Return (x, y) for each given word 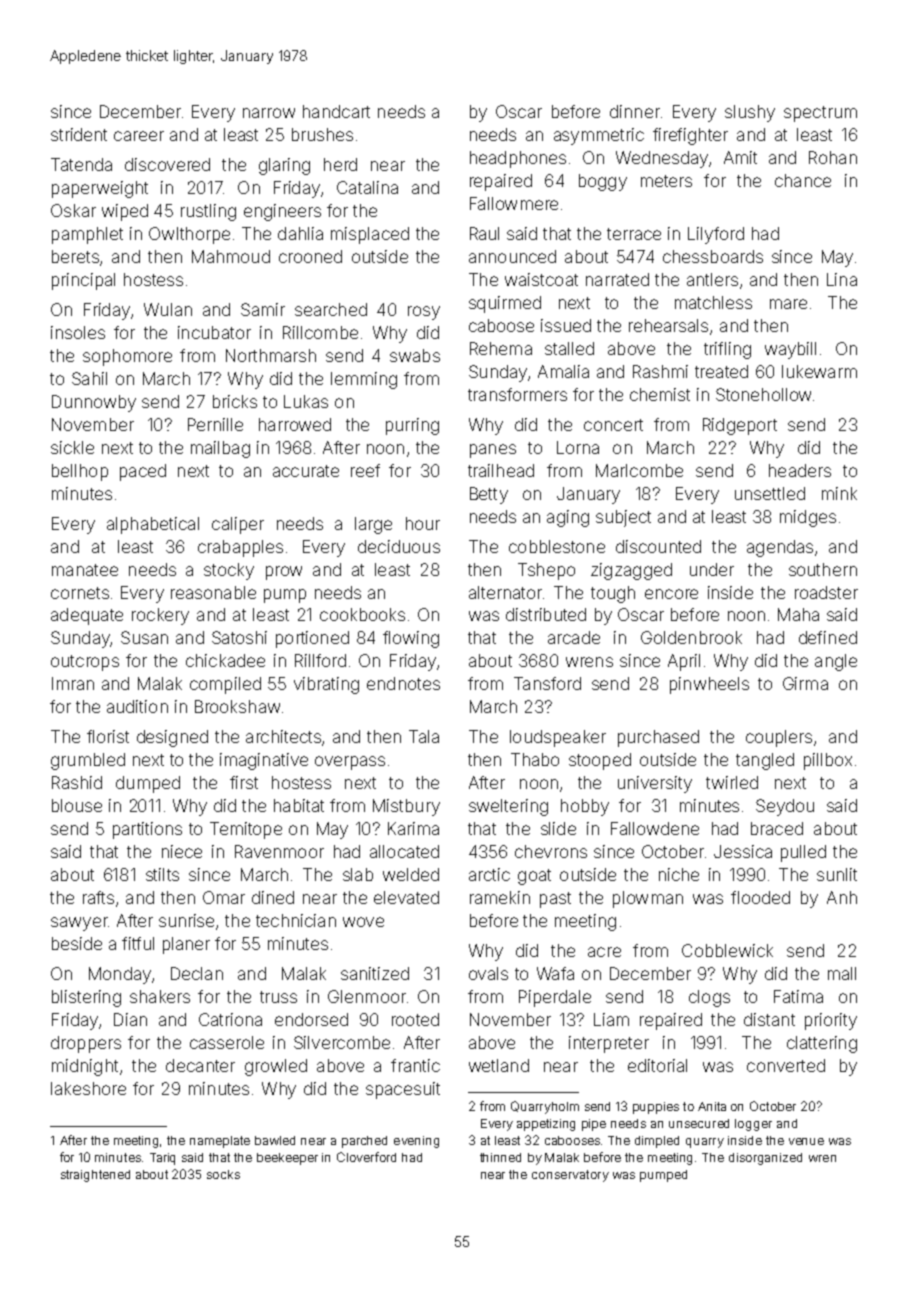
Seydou (785, 807)
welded (411, 874)
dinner (635, 111)
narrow (269, 113)
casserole (227, 1042)
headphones (518, 159)
